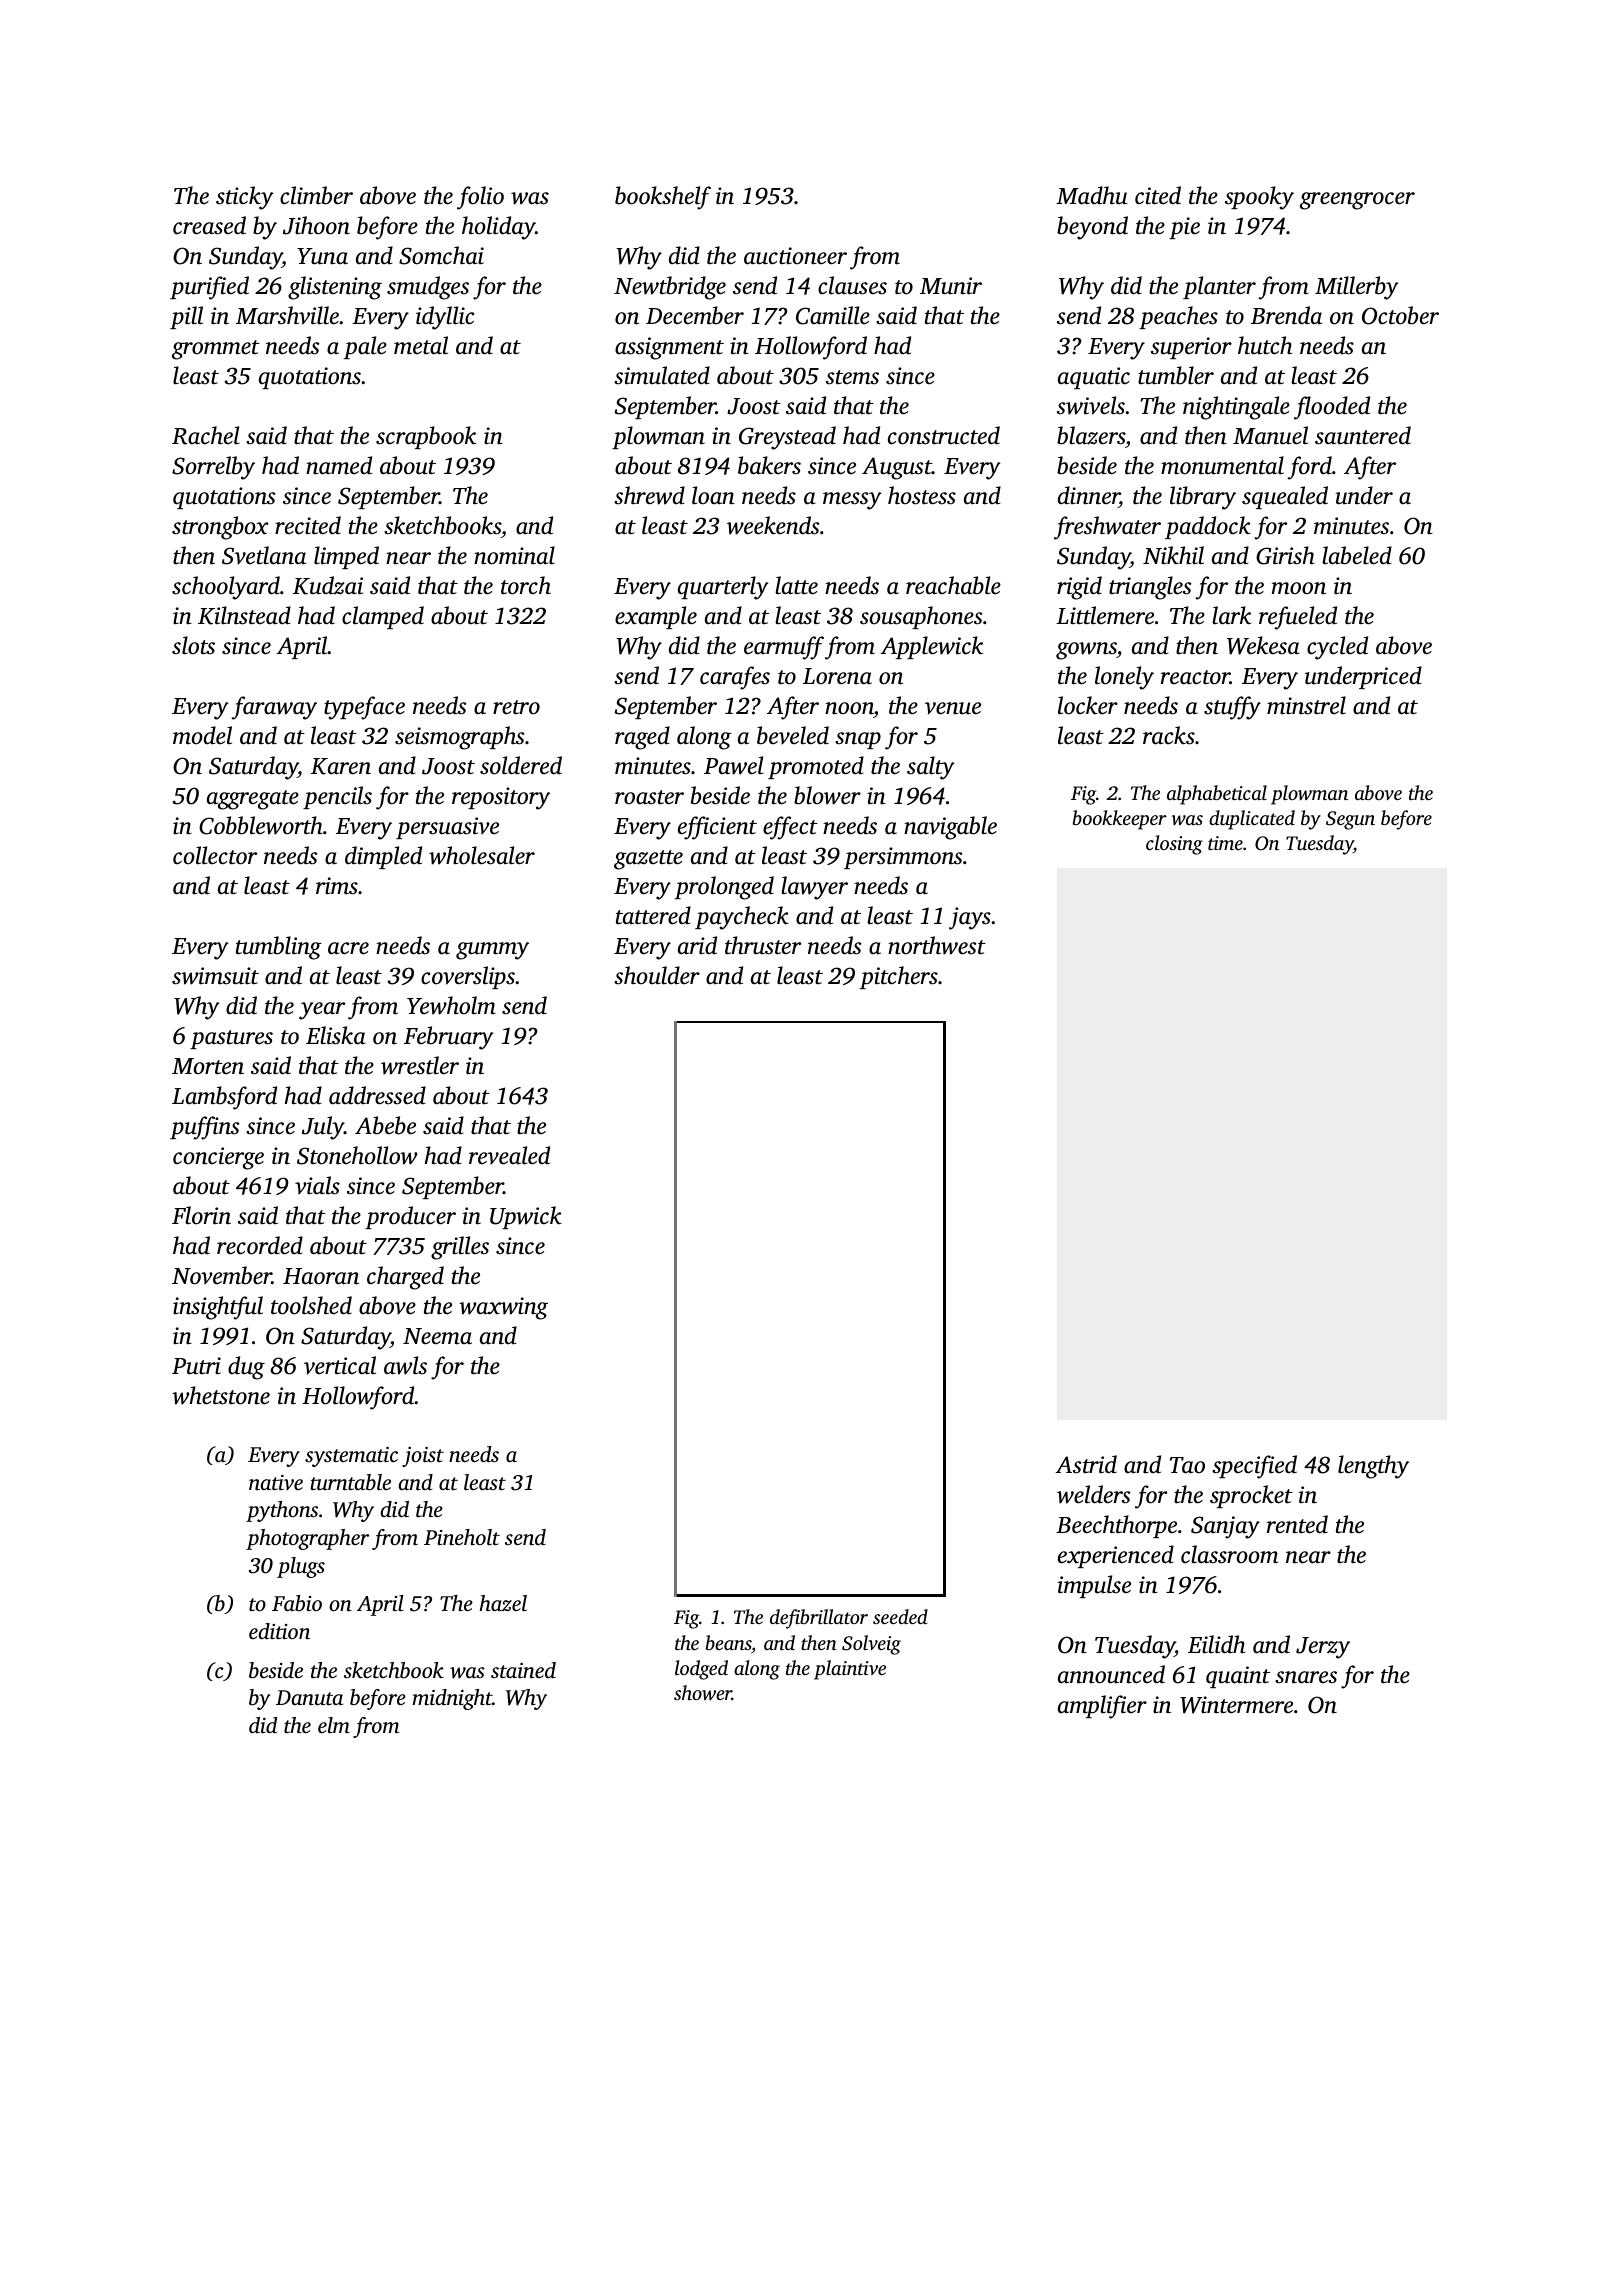  Describe the element at coordinates (1254, 1467) in the image. I see `specified` at that location.
